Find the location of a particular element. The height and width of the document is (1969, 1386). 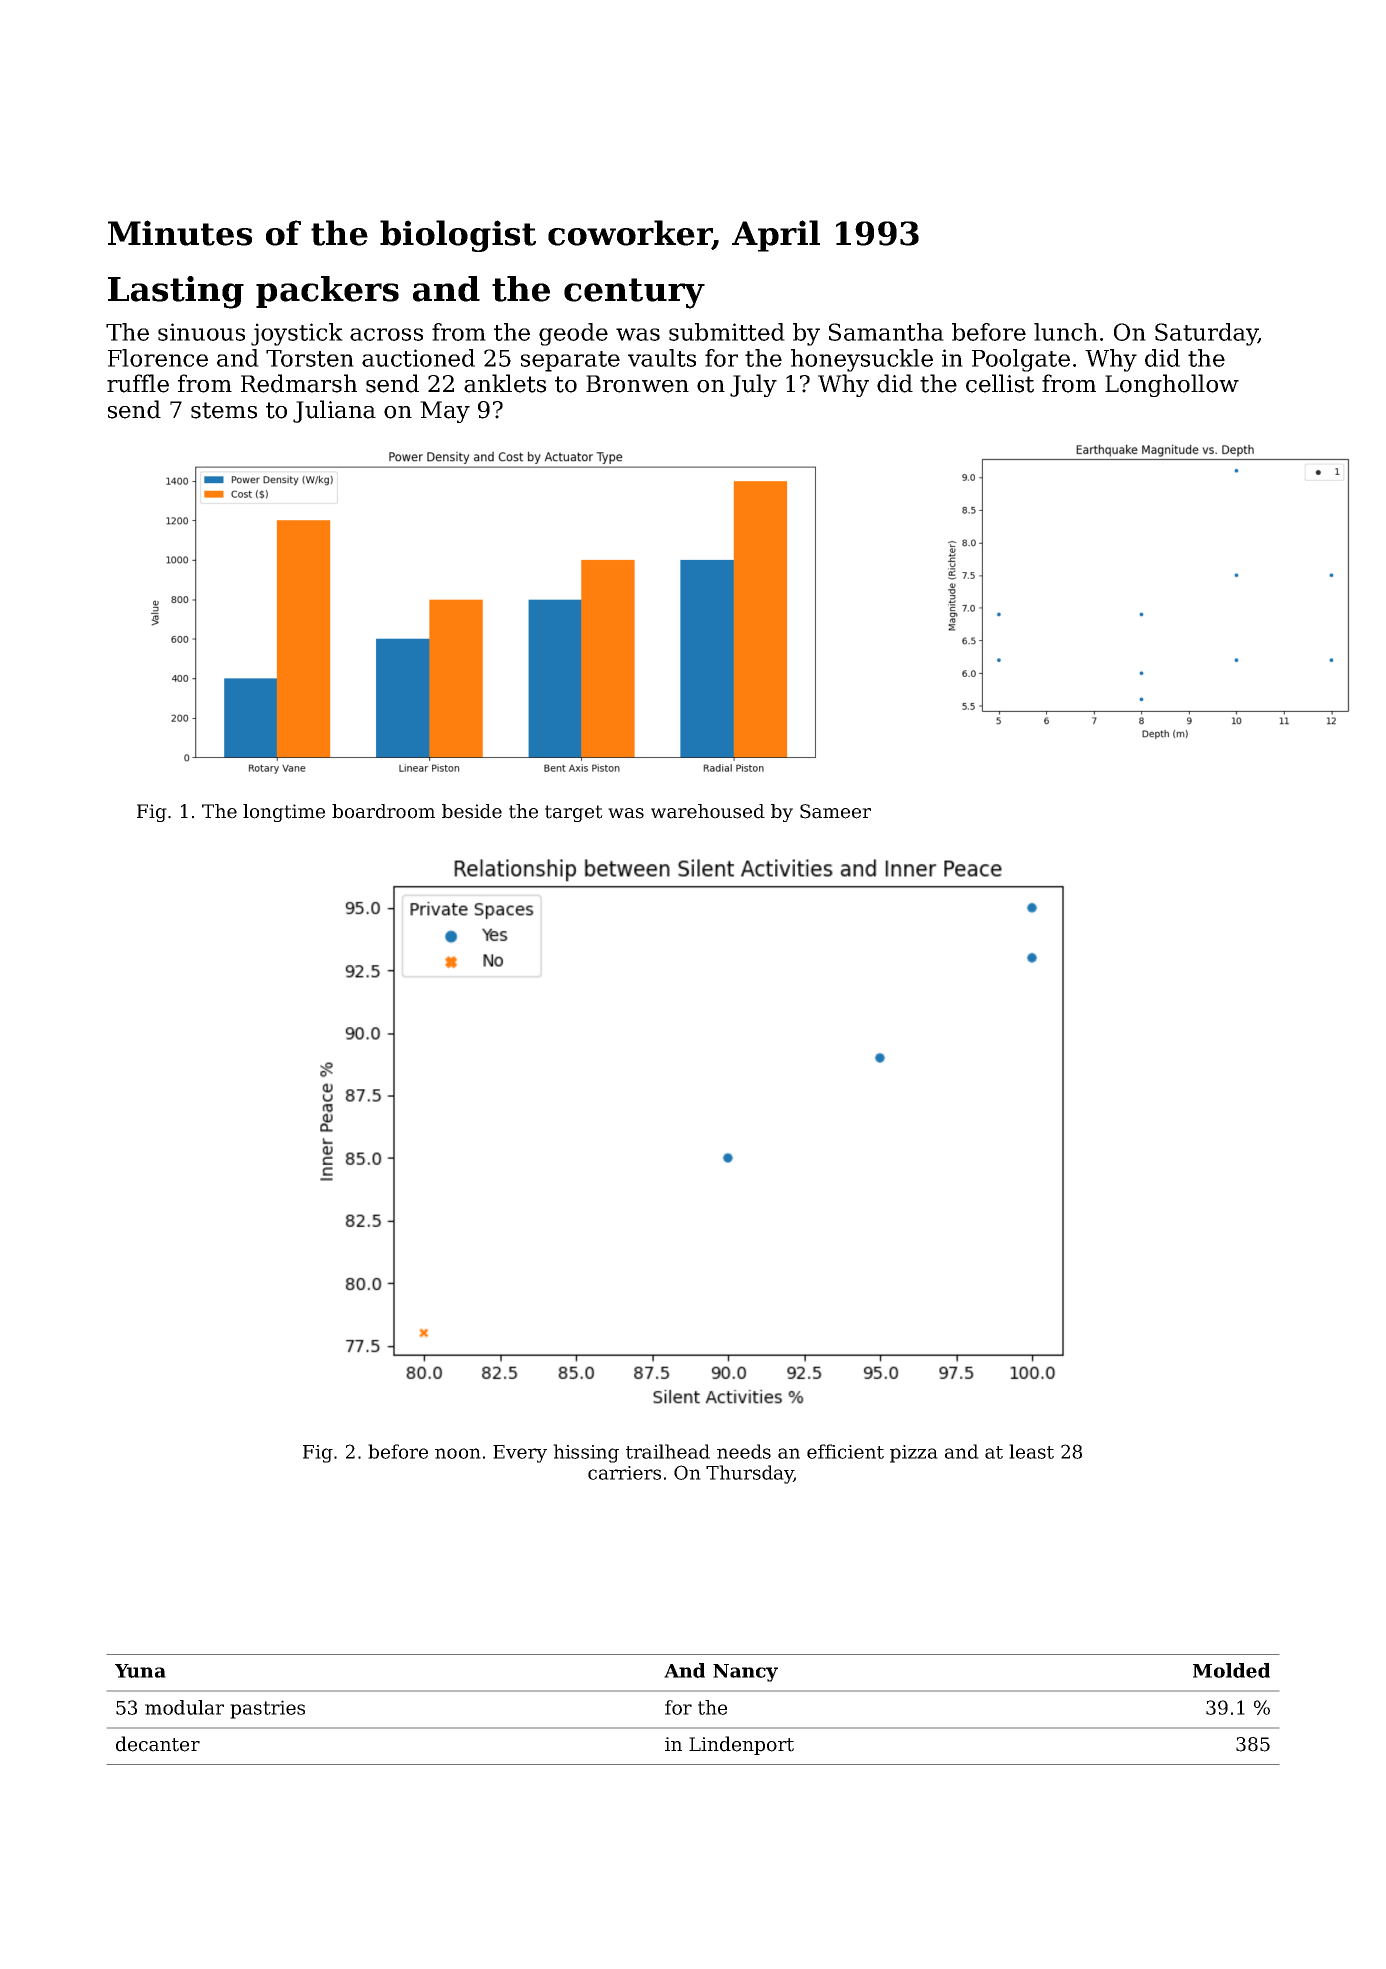

efficient is located at coordinates (845, 1451).
